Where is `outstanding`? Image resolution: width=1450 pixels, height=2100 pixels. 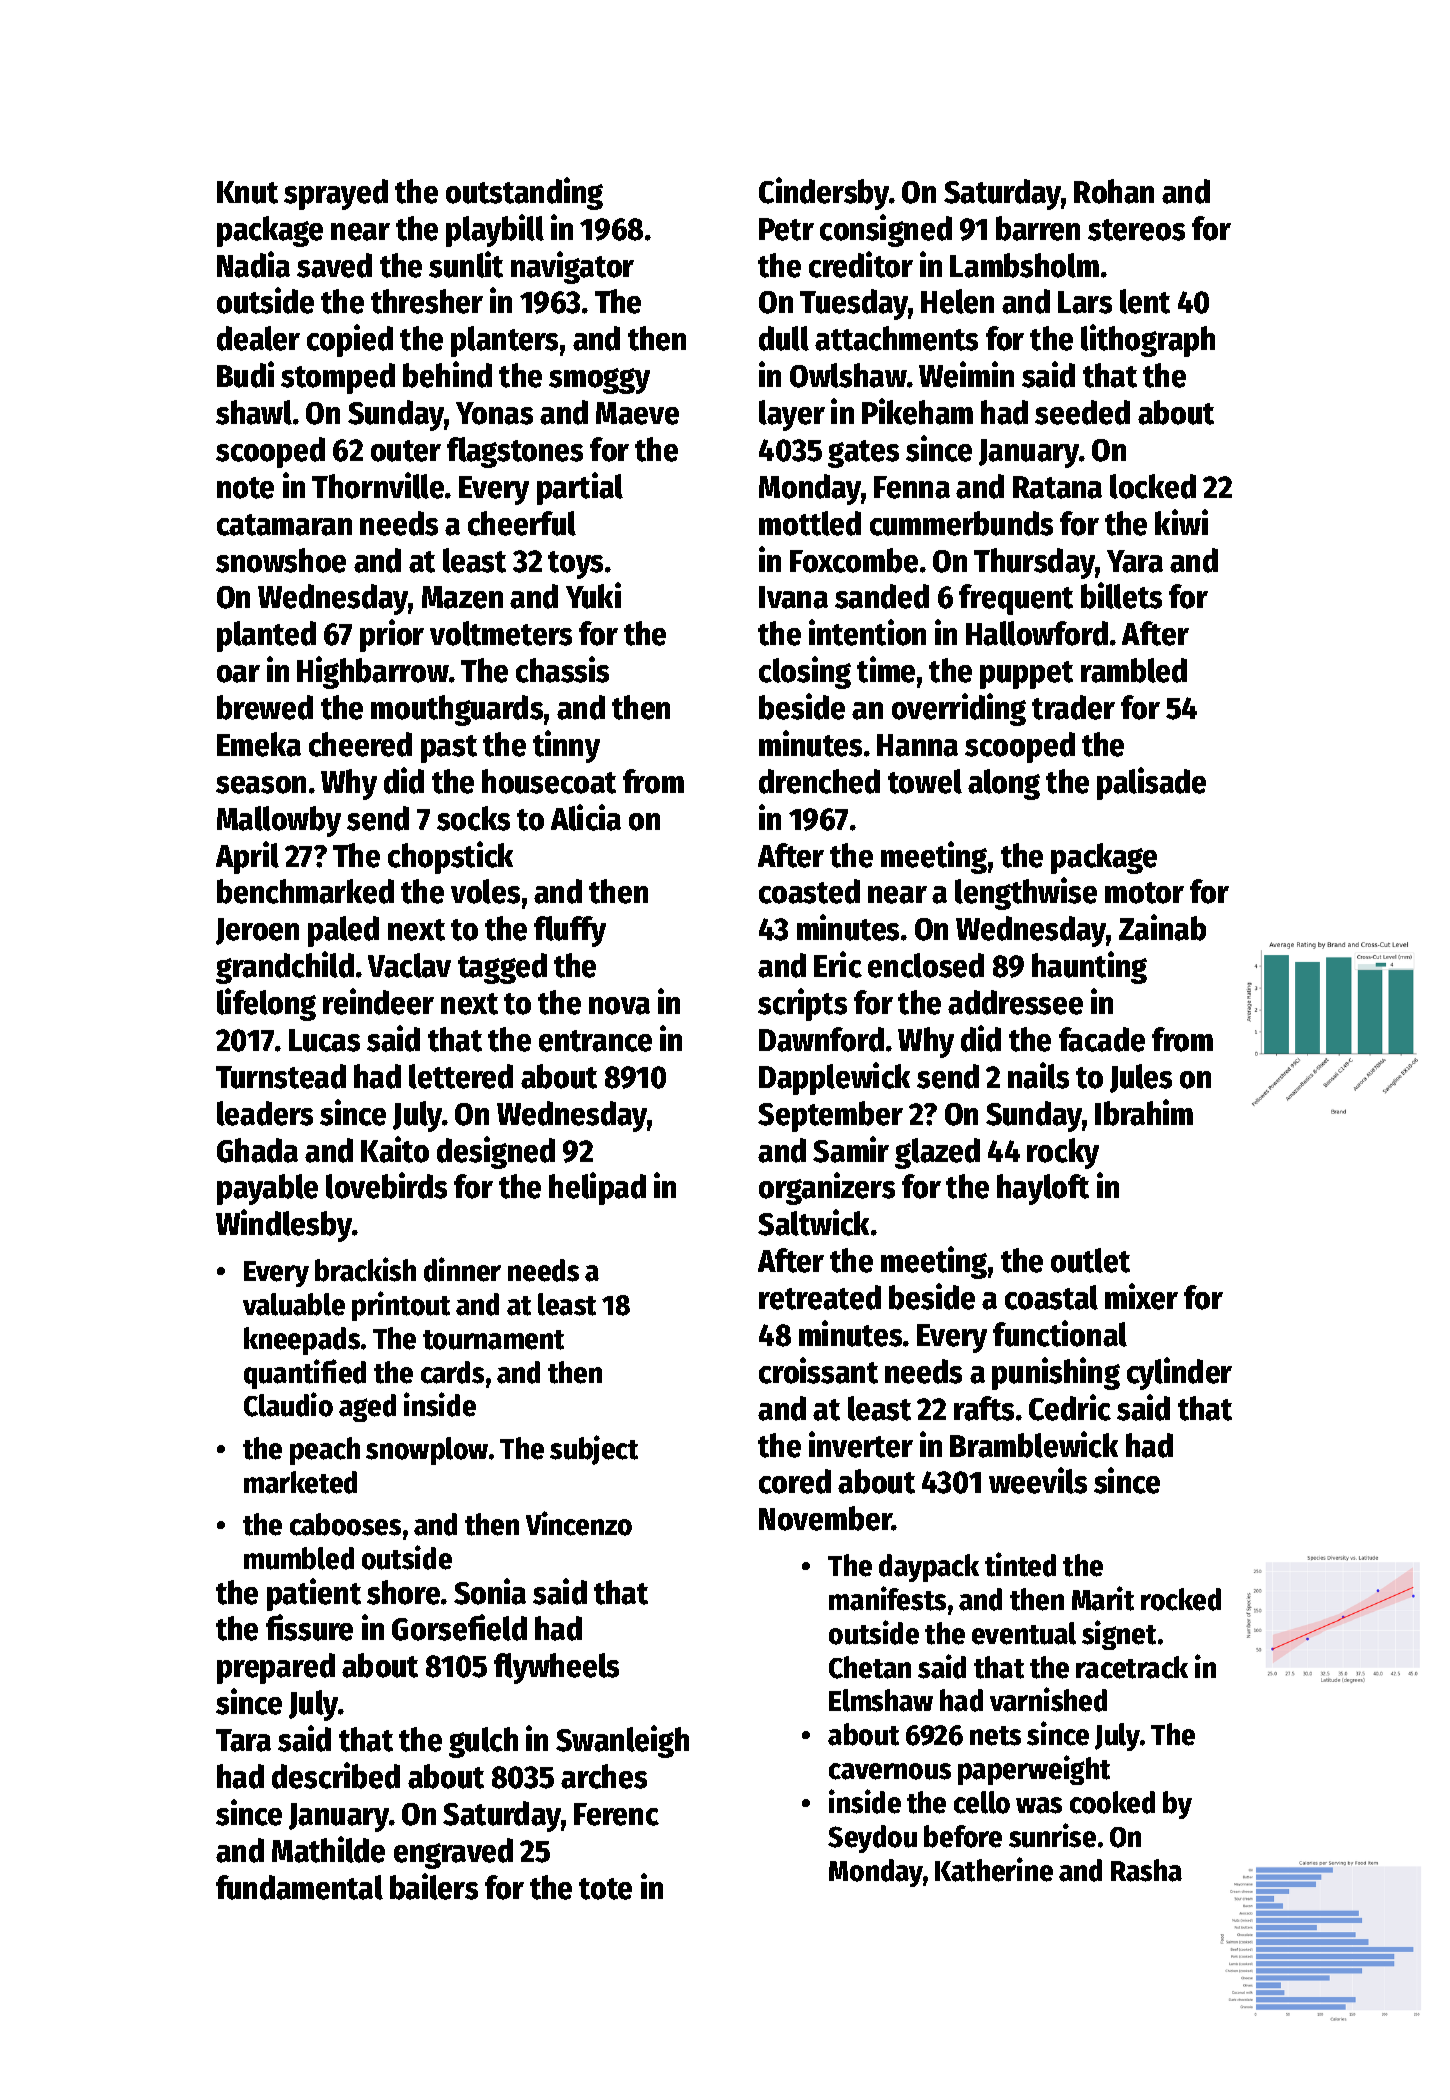
outstanding is located at coordinates (524, 193).
